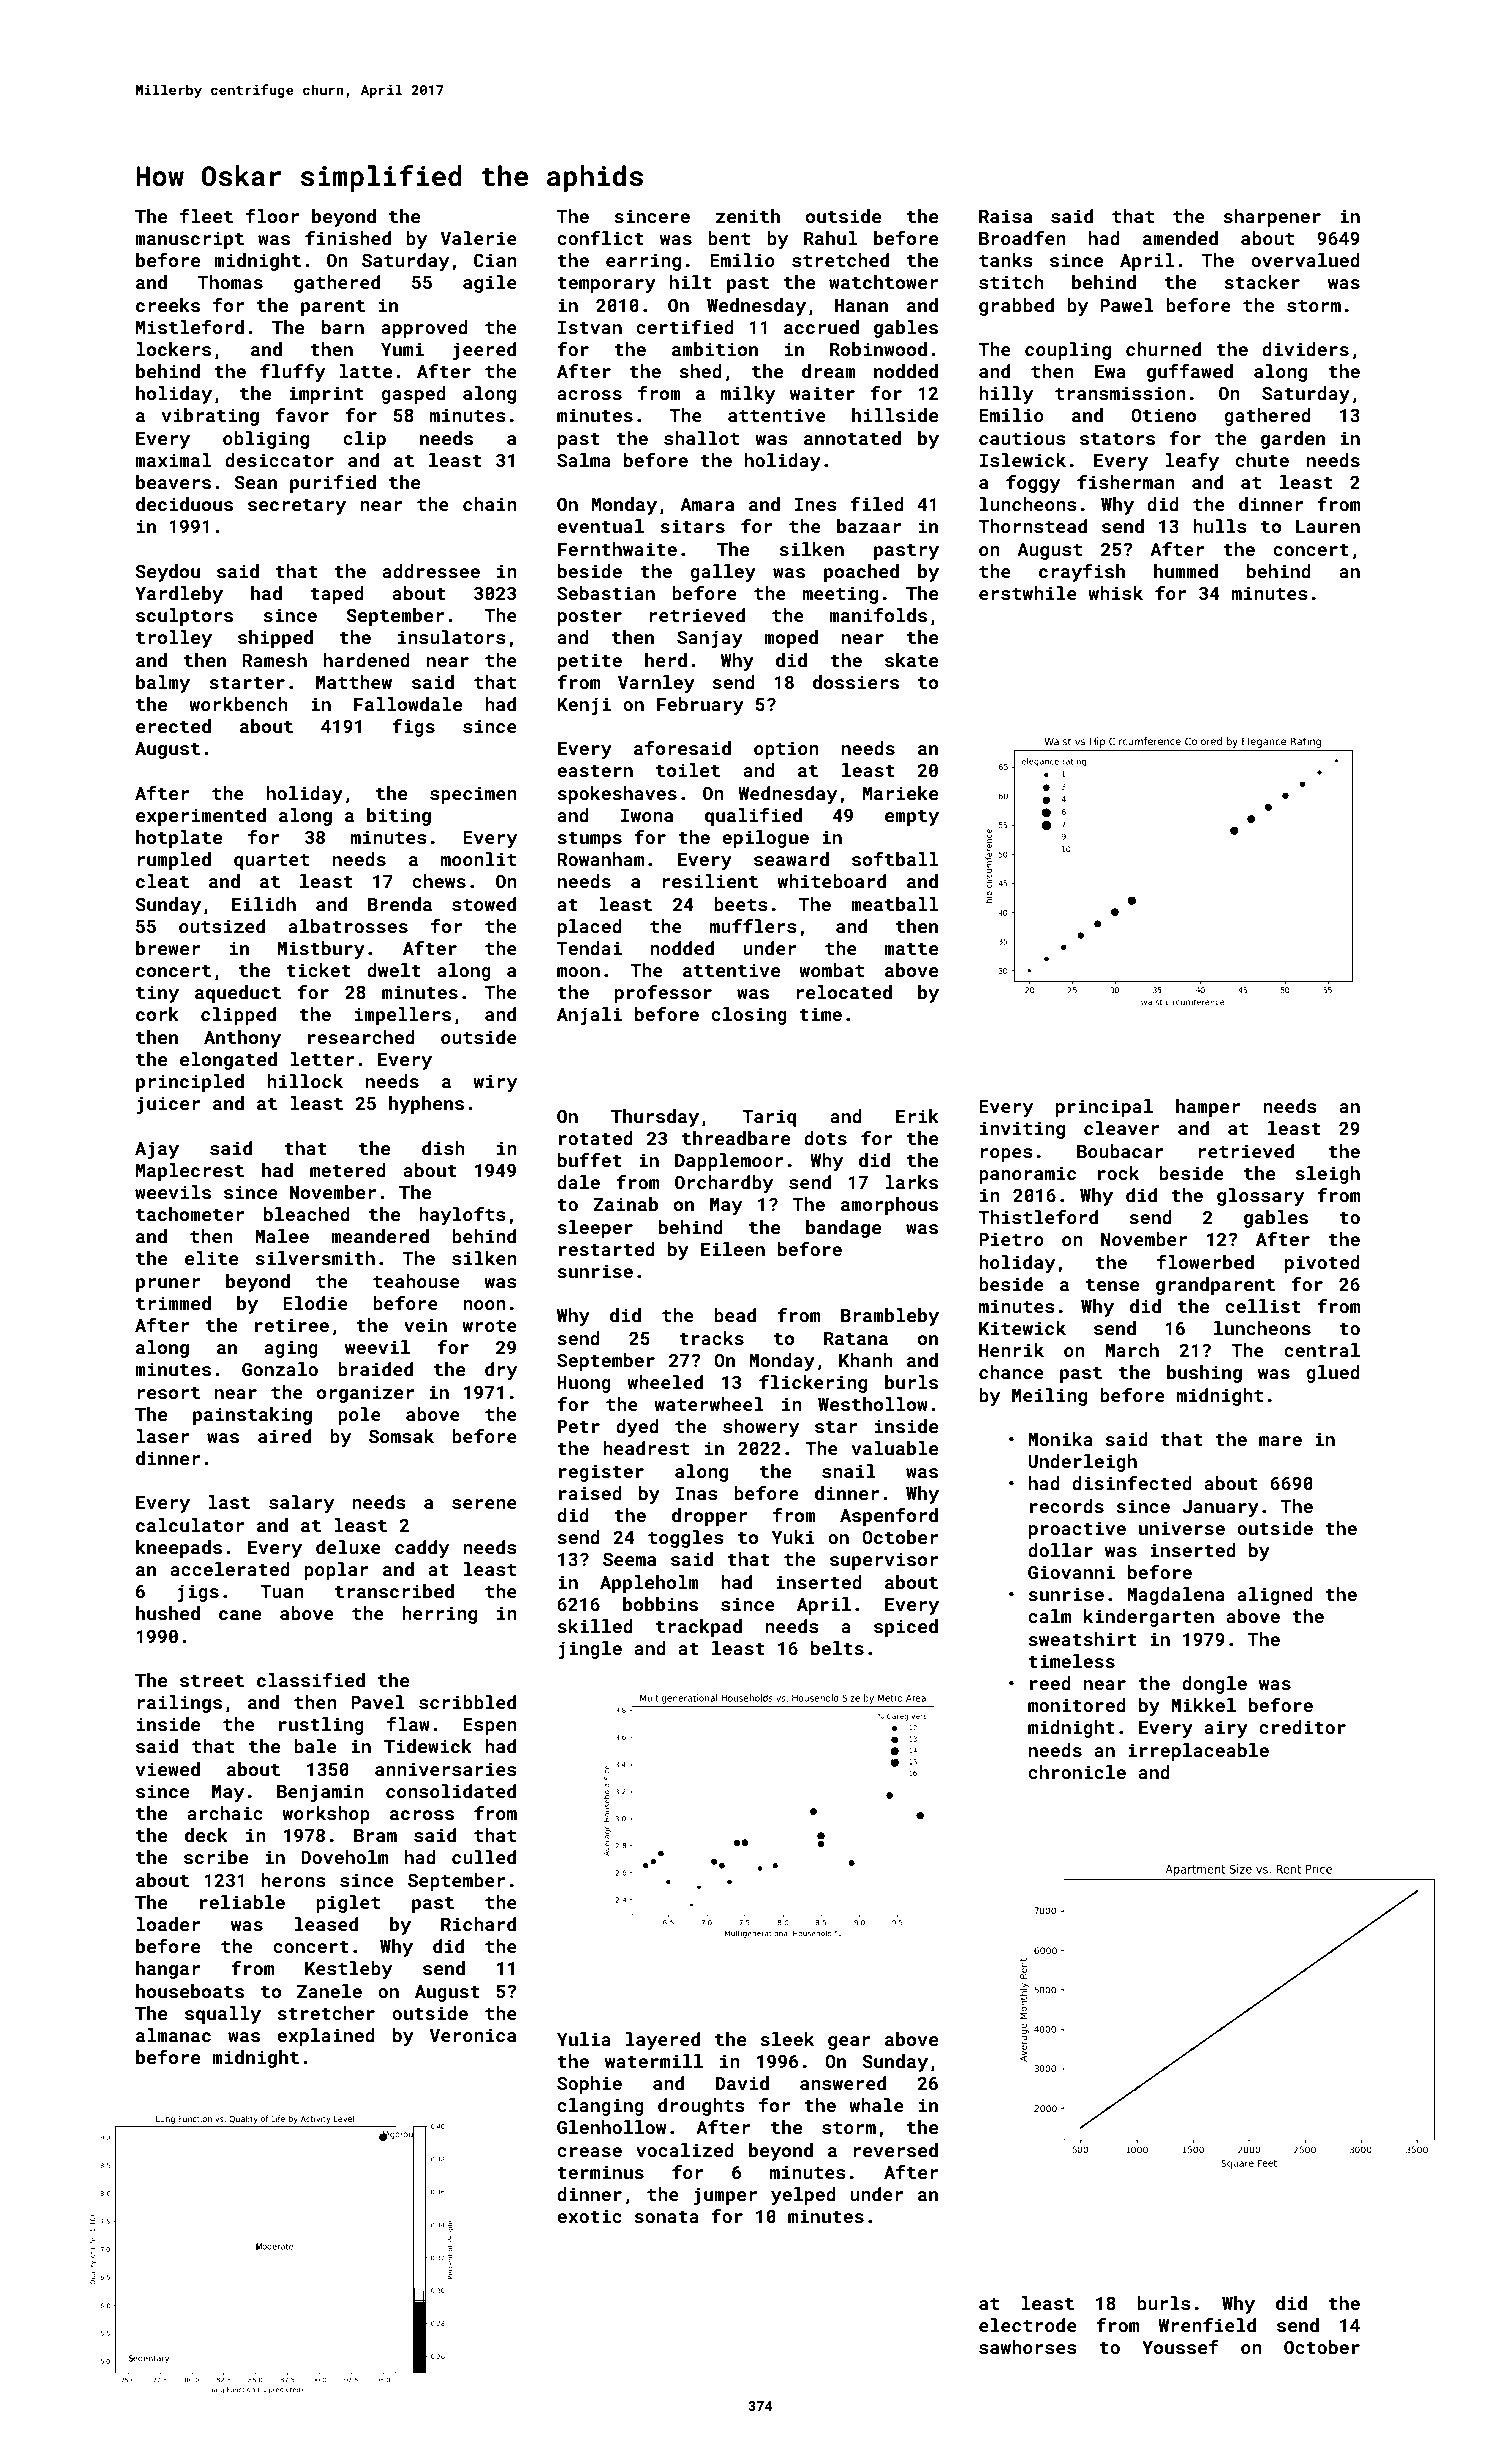  What do you see at coordinates (1208, 1108) in the document?
I see `hamper` at bounding box center [1208, 1108].
